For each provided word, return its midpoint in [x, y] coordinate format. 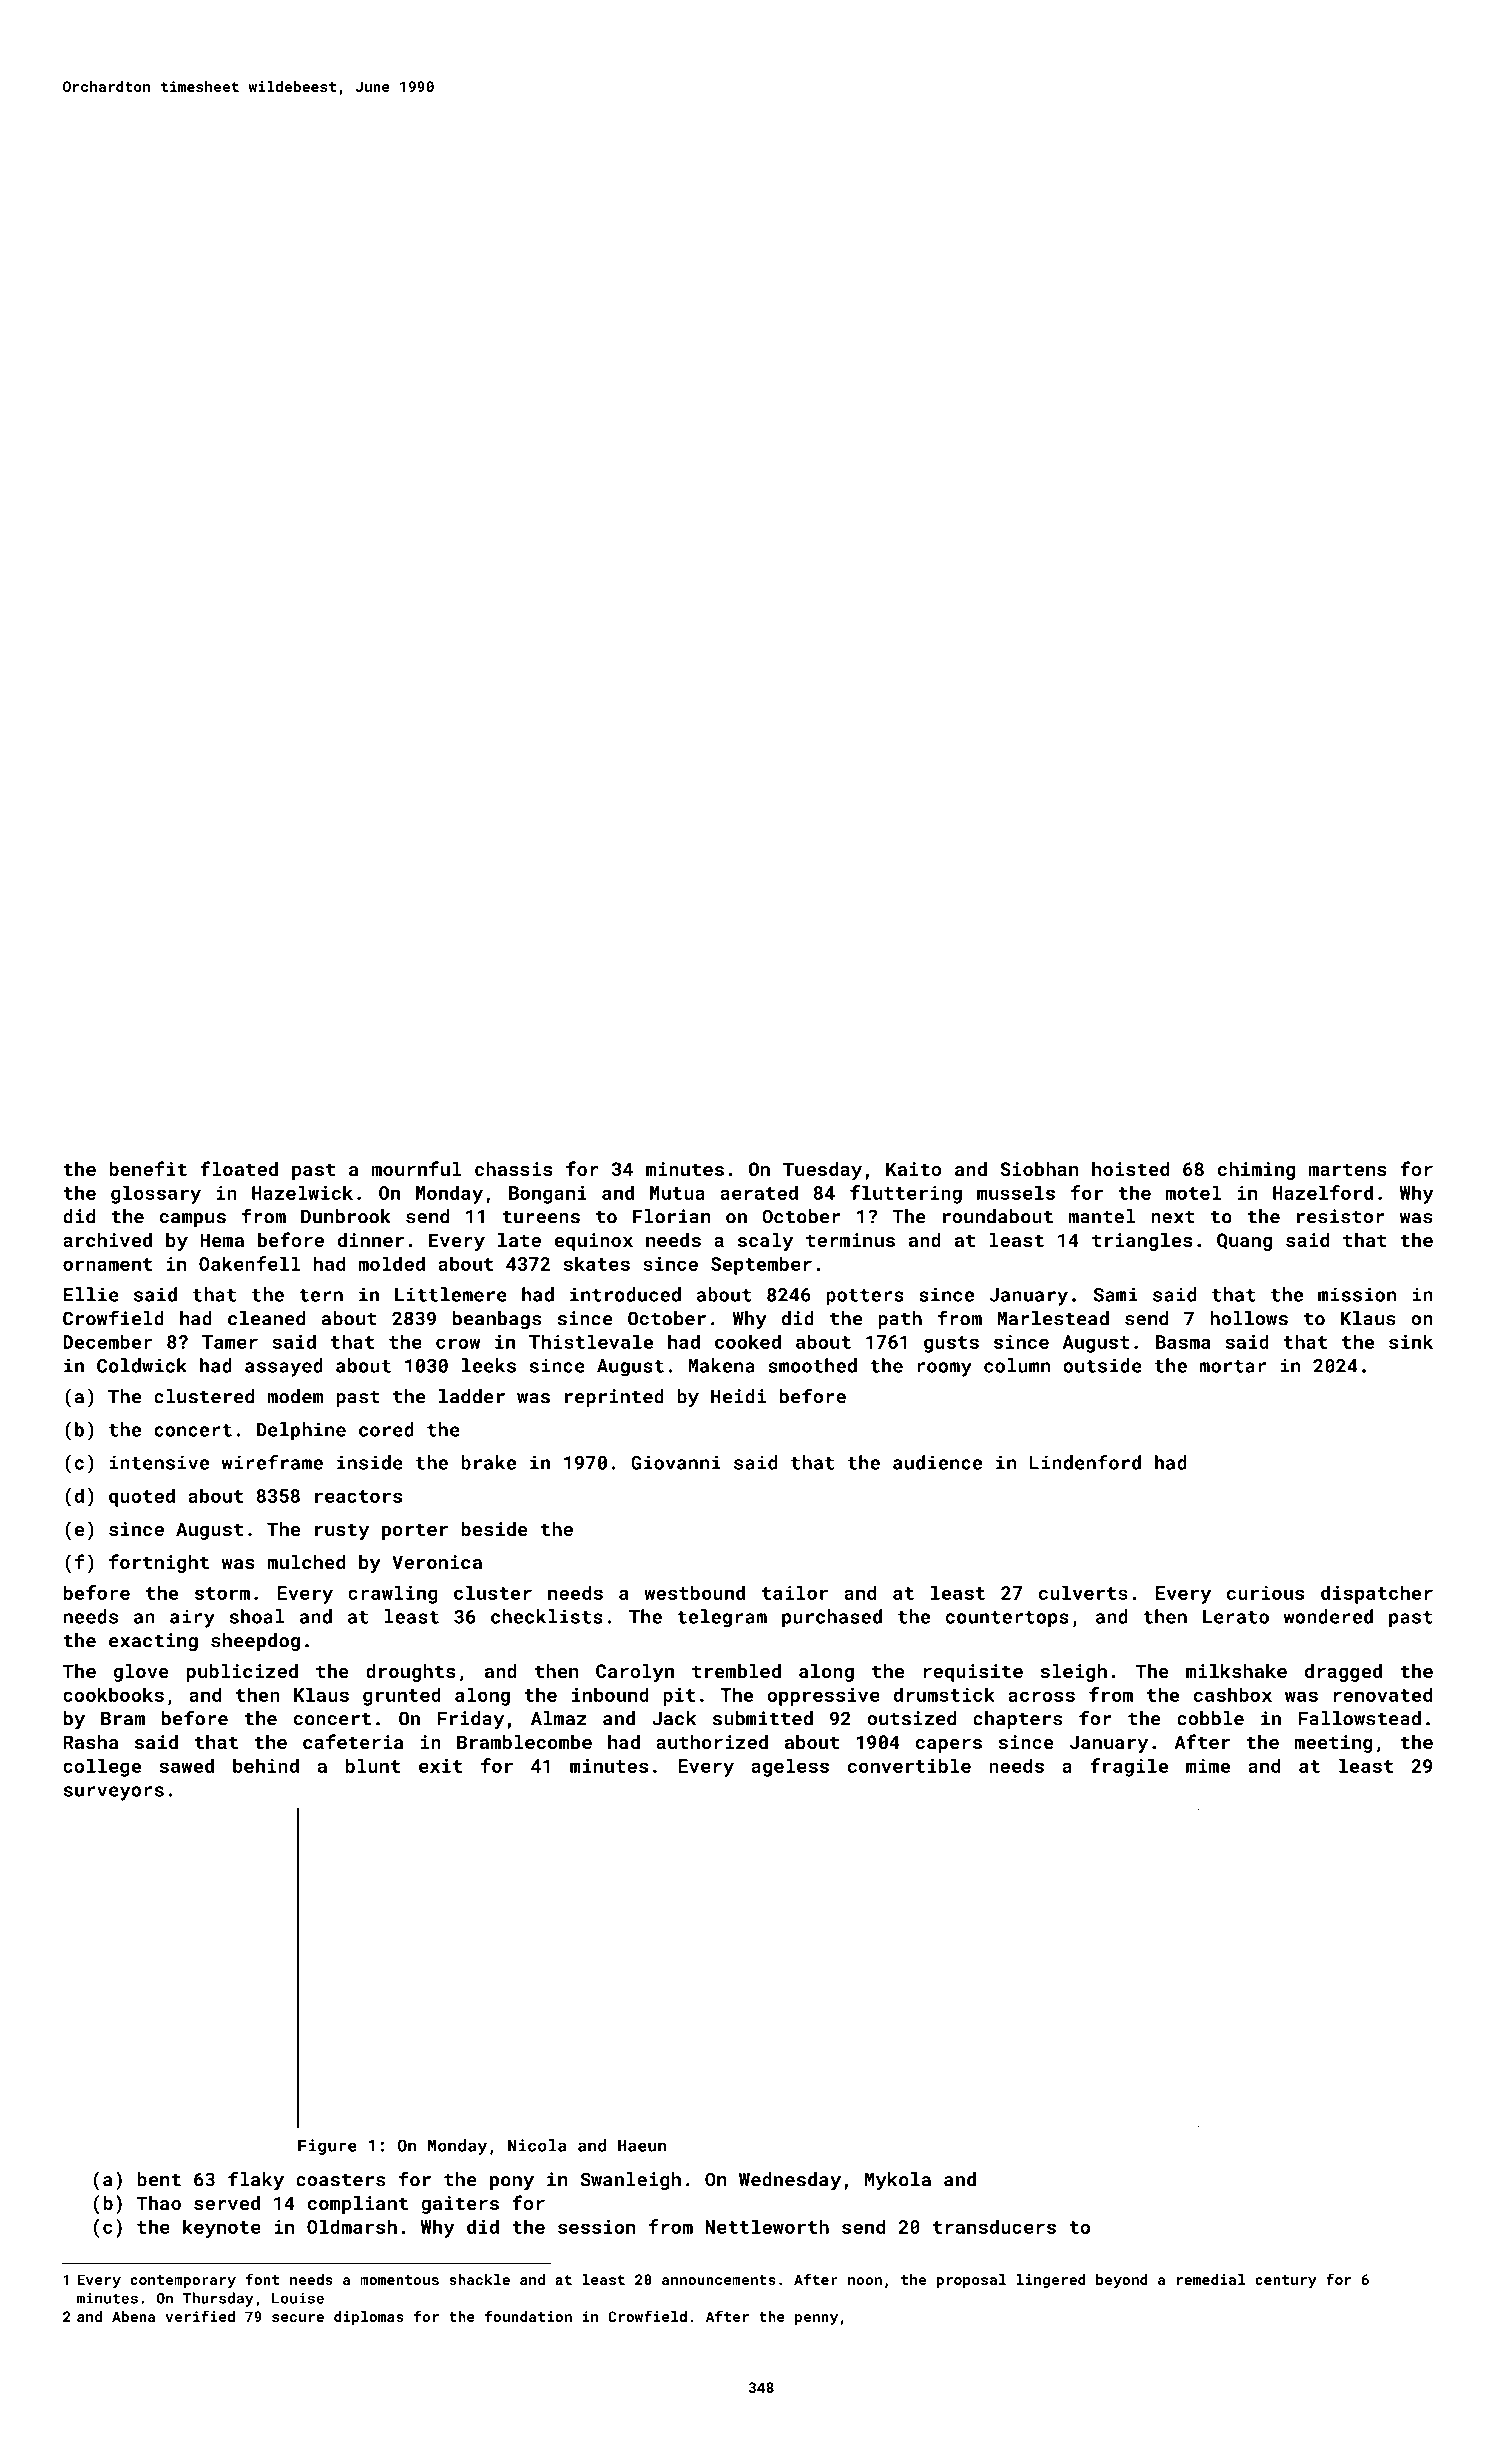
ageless [790, 1767]
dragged [1343, 1673]
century [1286, 2281]
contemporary [183, 2281]
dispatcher [1377, 1594]
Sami [1116, 1294]
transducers [994, 2226]
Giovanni [676, 1462]
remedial [1211, 2279]
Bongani [548, 1195]
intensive [159, 1462]
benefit [148, 1168]
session [596, 2227]
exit [440, 1766]
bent [159, 2179]
